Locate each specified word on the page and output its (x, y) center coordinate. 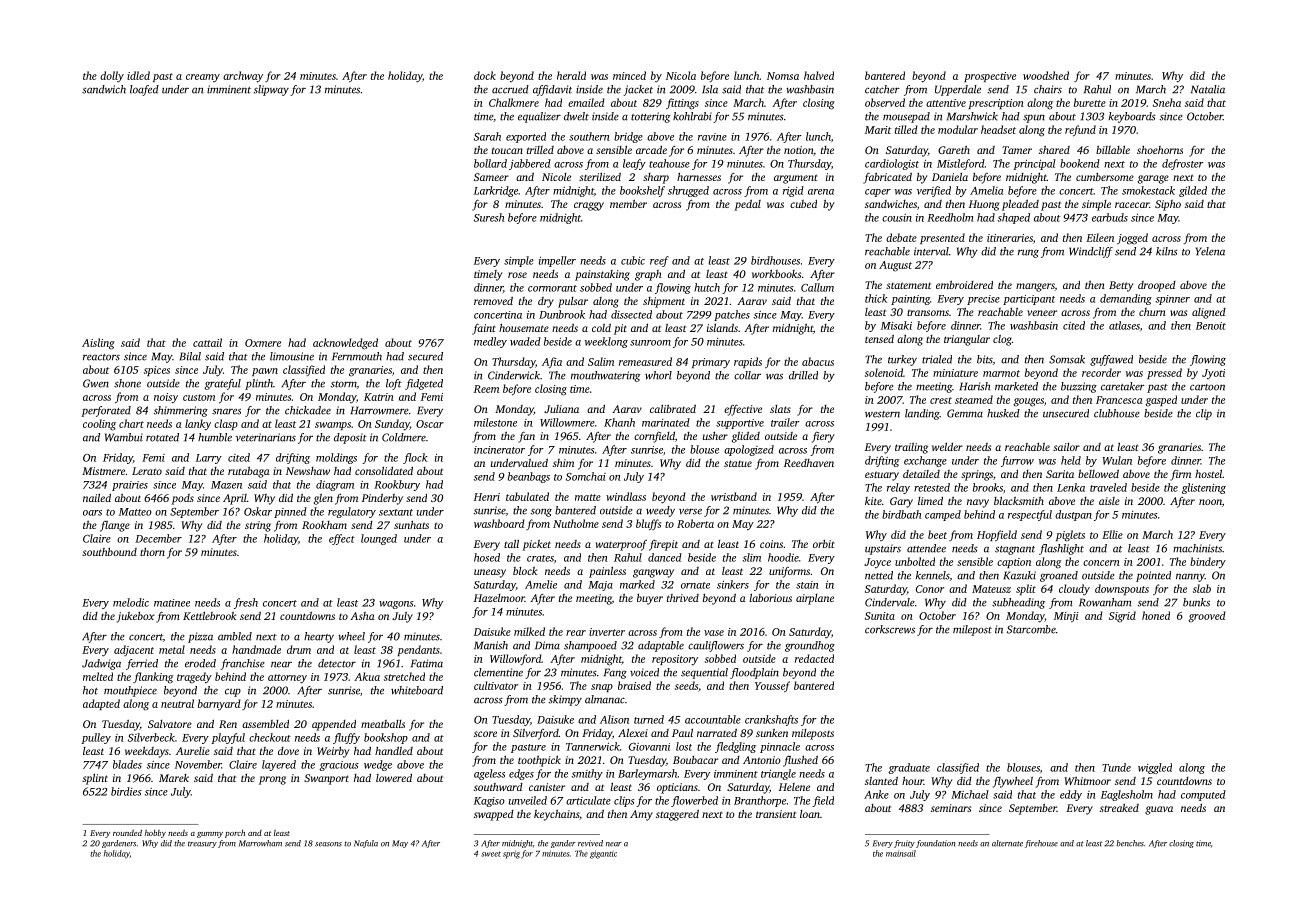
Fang (615, 673)
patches (732, 315)
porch (235, 834)
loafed (144, 90)
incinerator (499, 450)
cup (233, 692)
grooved (1207, 617)
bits (985, 359)
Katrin (379, 397)
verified (934, 191)
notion (798, 150)
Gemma (965, 413)
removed (493, 301)
